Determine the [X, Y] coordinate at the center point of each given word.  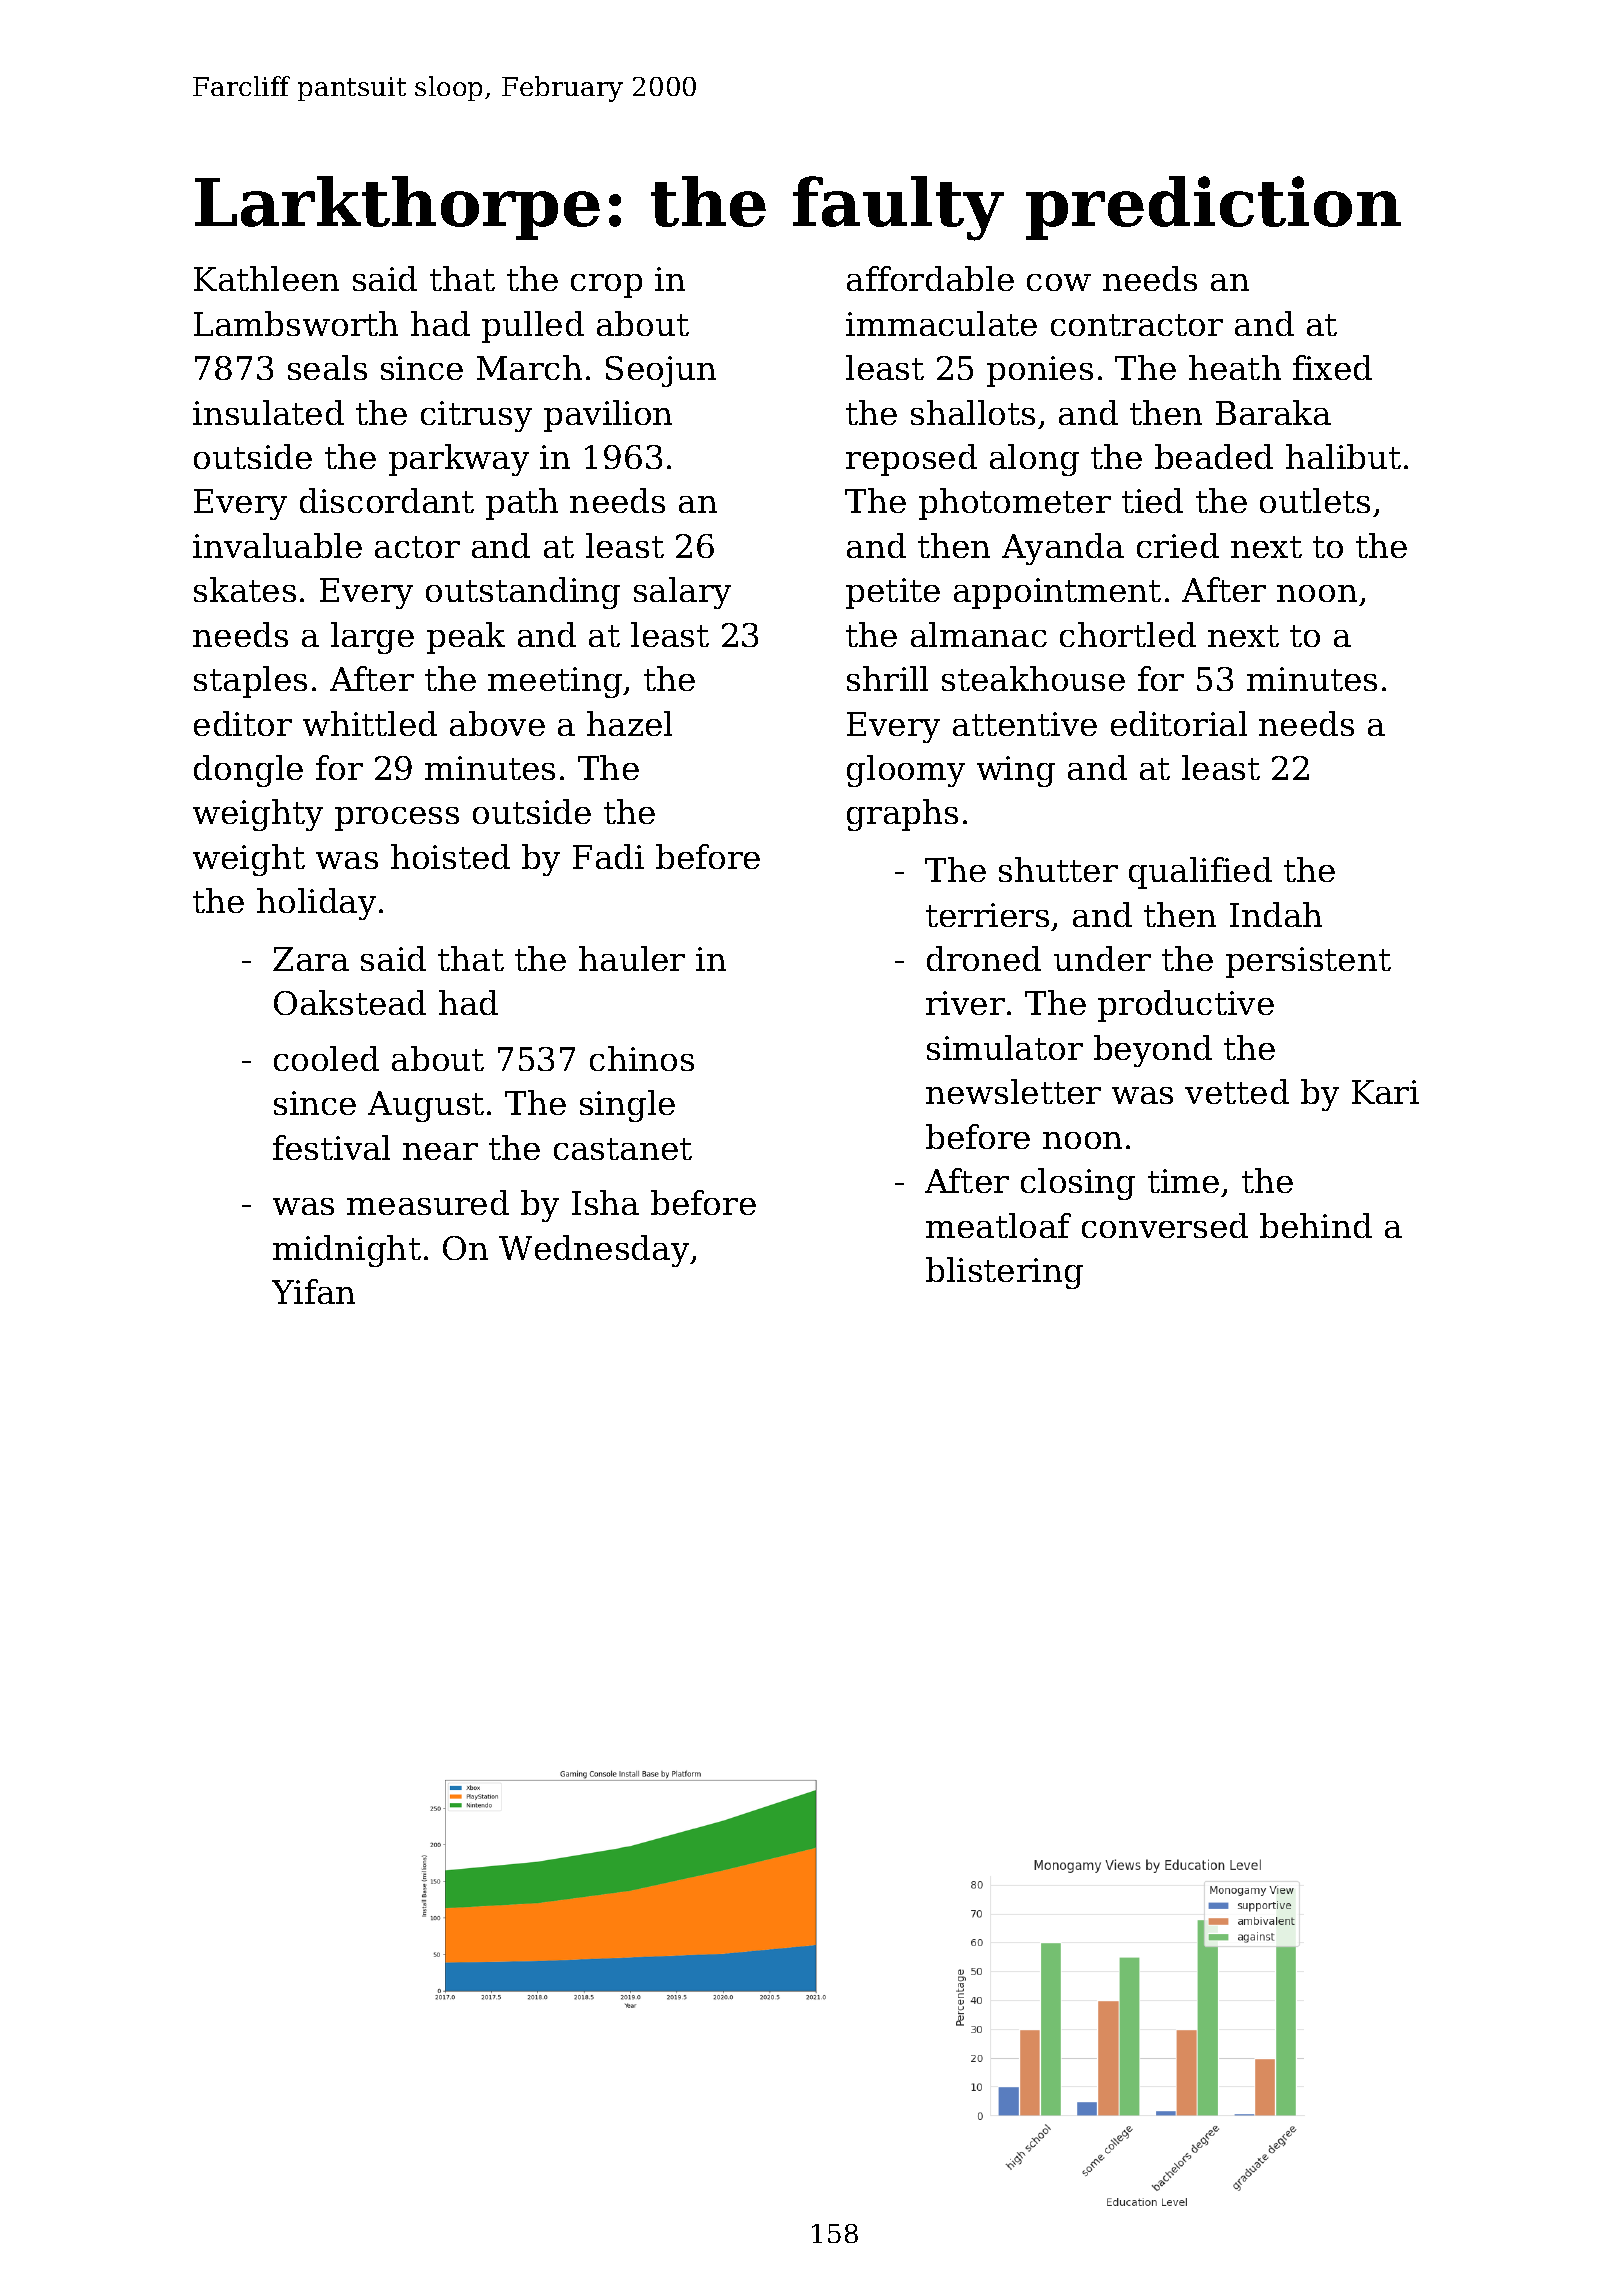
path [522, 504]
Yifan [313, 1291]
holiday [316, 904]
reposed [911, 460]
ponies [1040, 371]
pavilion [608, 416]
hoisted [450, 856]
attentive [1025, 724]
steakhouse [1033, 678]
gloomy [906, 771]
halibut [1343, 456]
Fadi [608, 856]
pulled [533, 327]
